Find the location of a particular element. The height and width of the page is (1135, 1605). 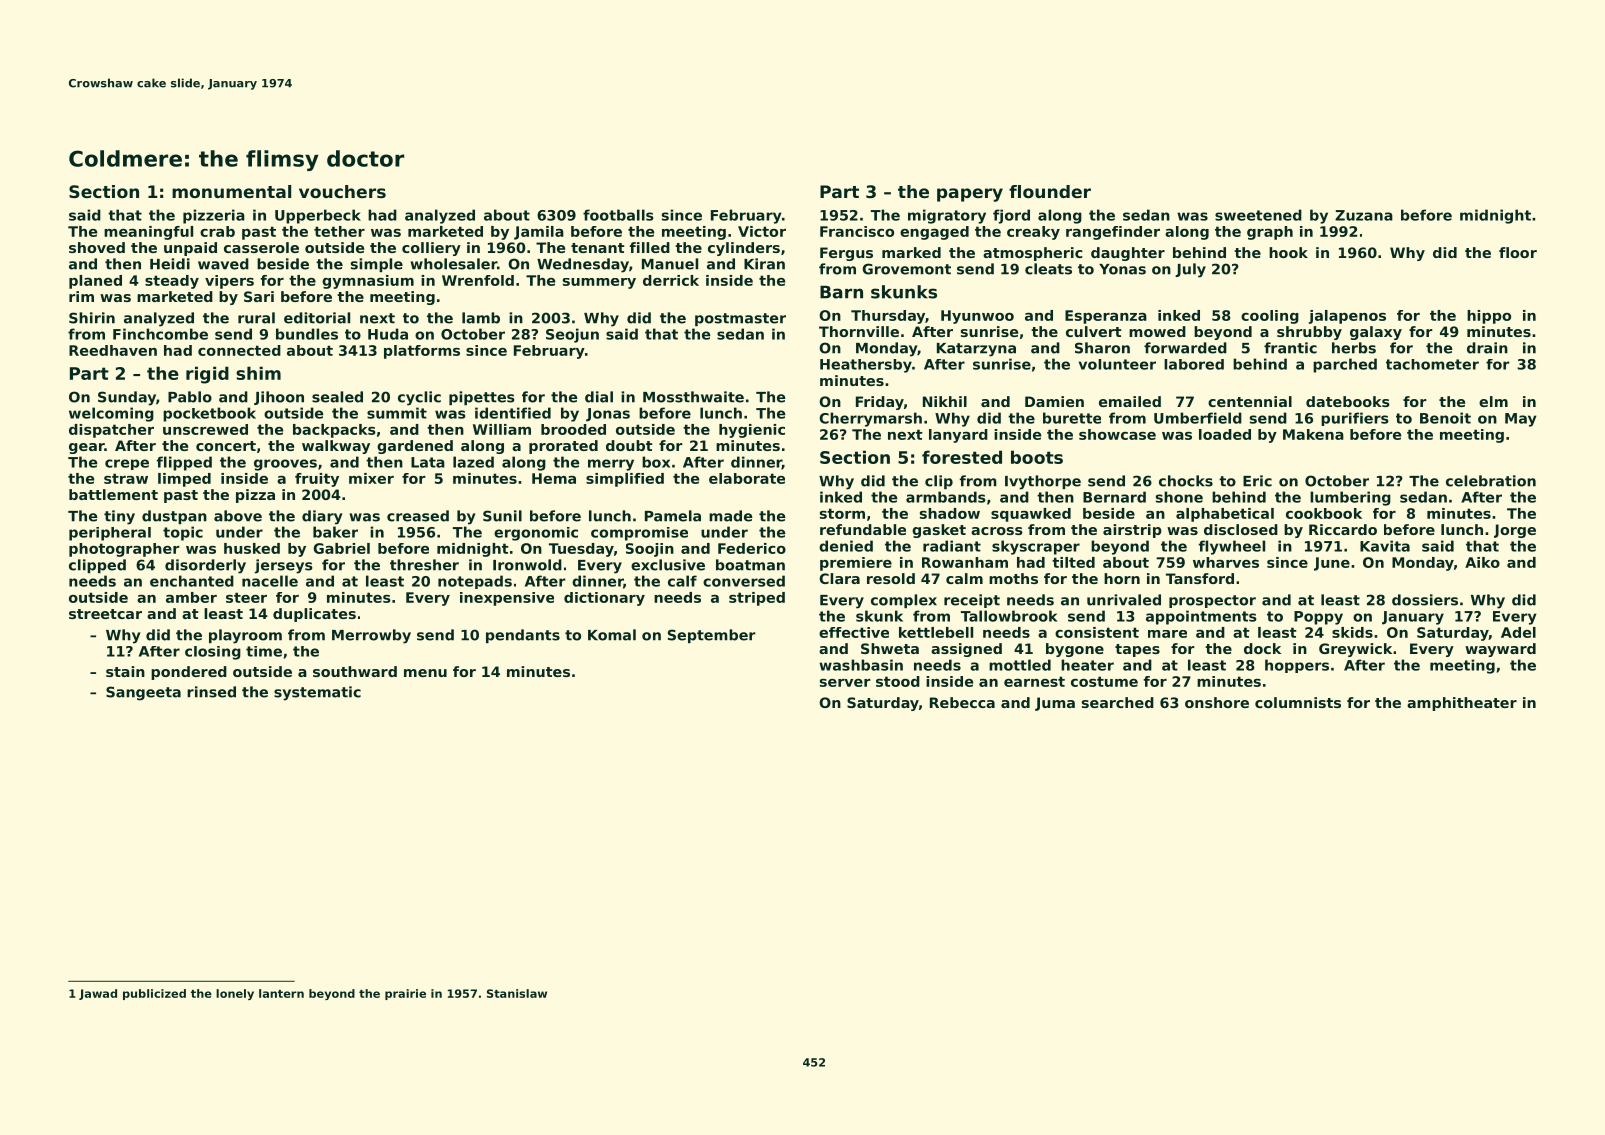

Barn is located at coordinates (841, 292).
